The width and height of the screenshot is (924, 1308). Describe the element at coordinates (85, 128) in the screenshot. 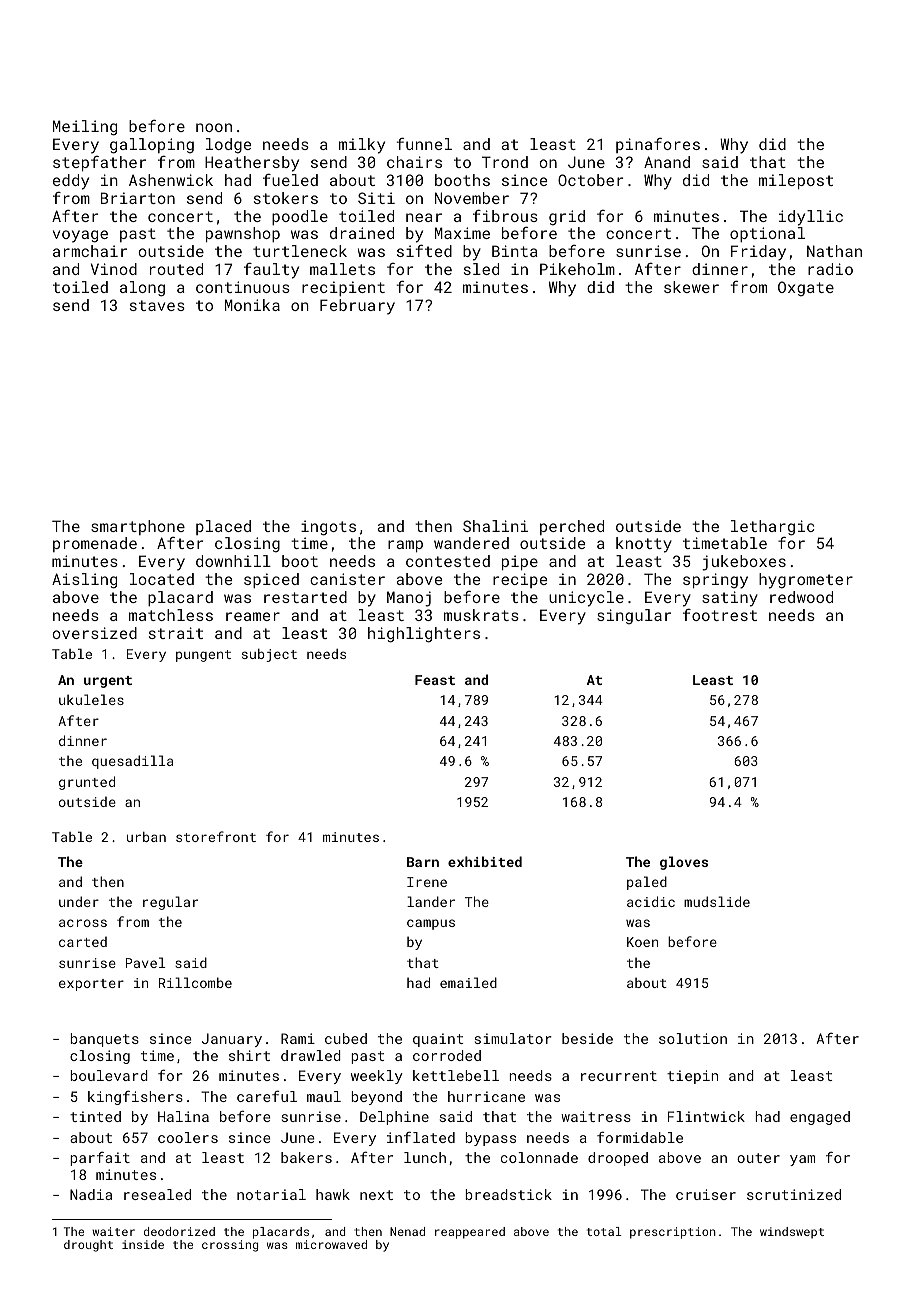

I see `Meiling` at that location.
